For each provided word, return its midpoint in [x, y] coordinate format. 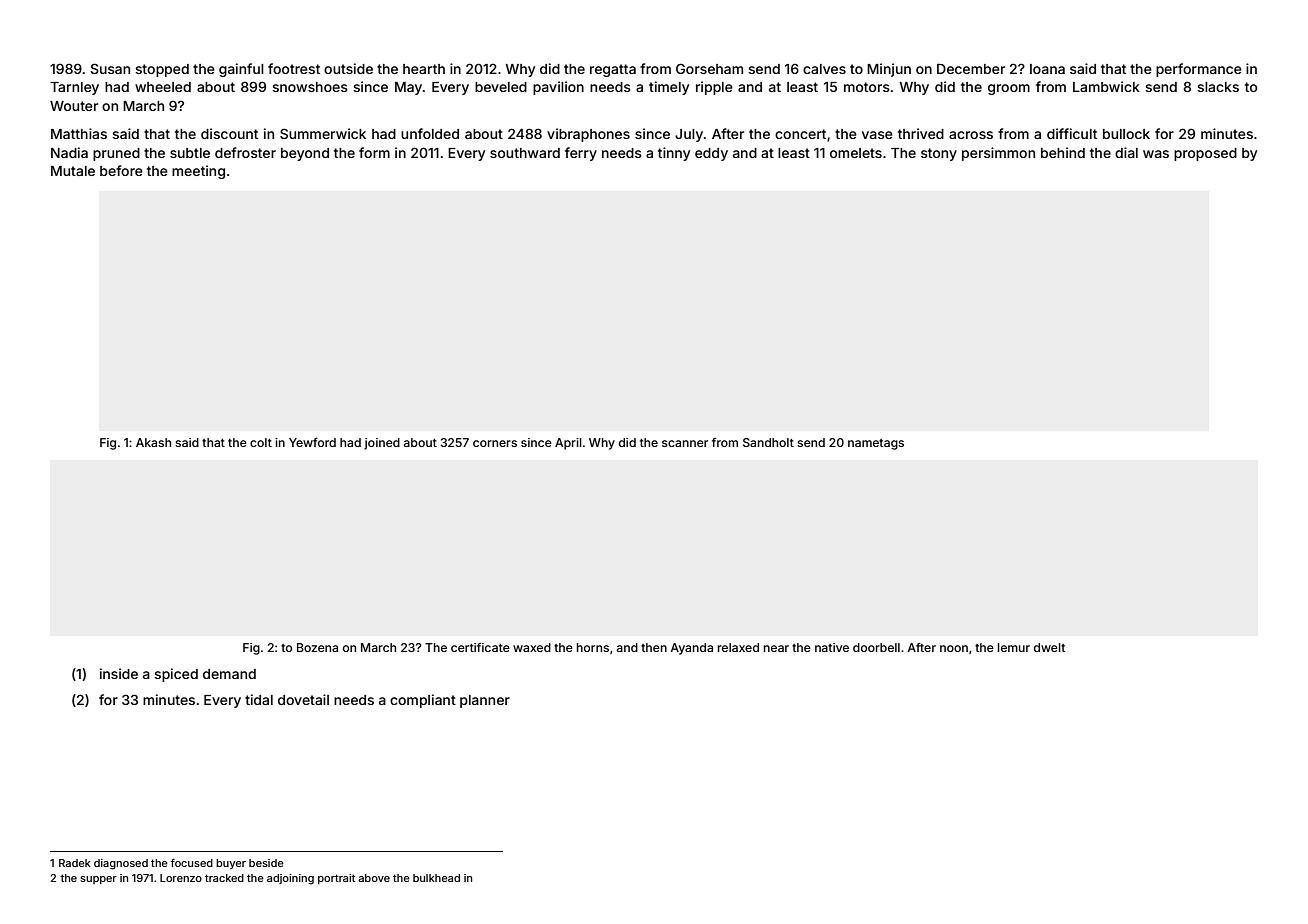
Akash [153, 442]
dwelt [1049, 647]
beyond [305, 154]
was [1156, 154]
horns [593, 647]
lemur [1014, 647]
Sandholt [768, 442]
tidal [259, 699]
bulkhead [436, 878]
